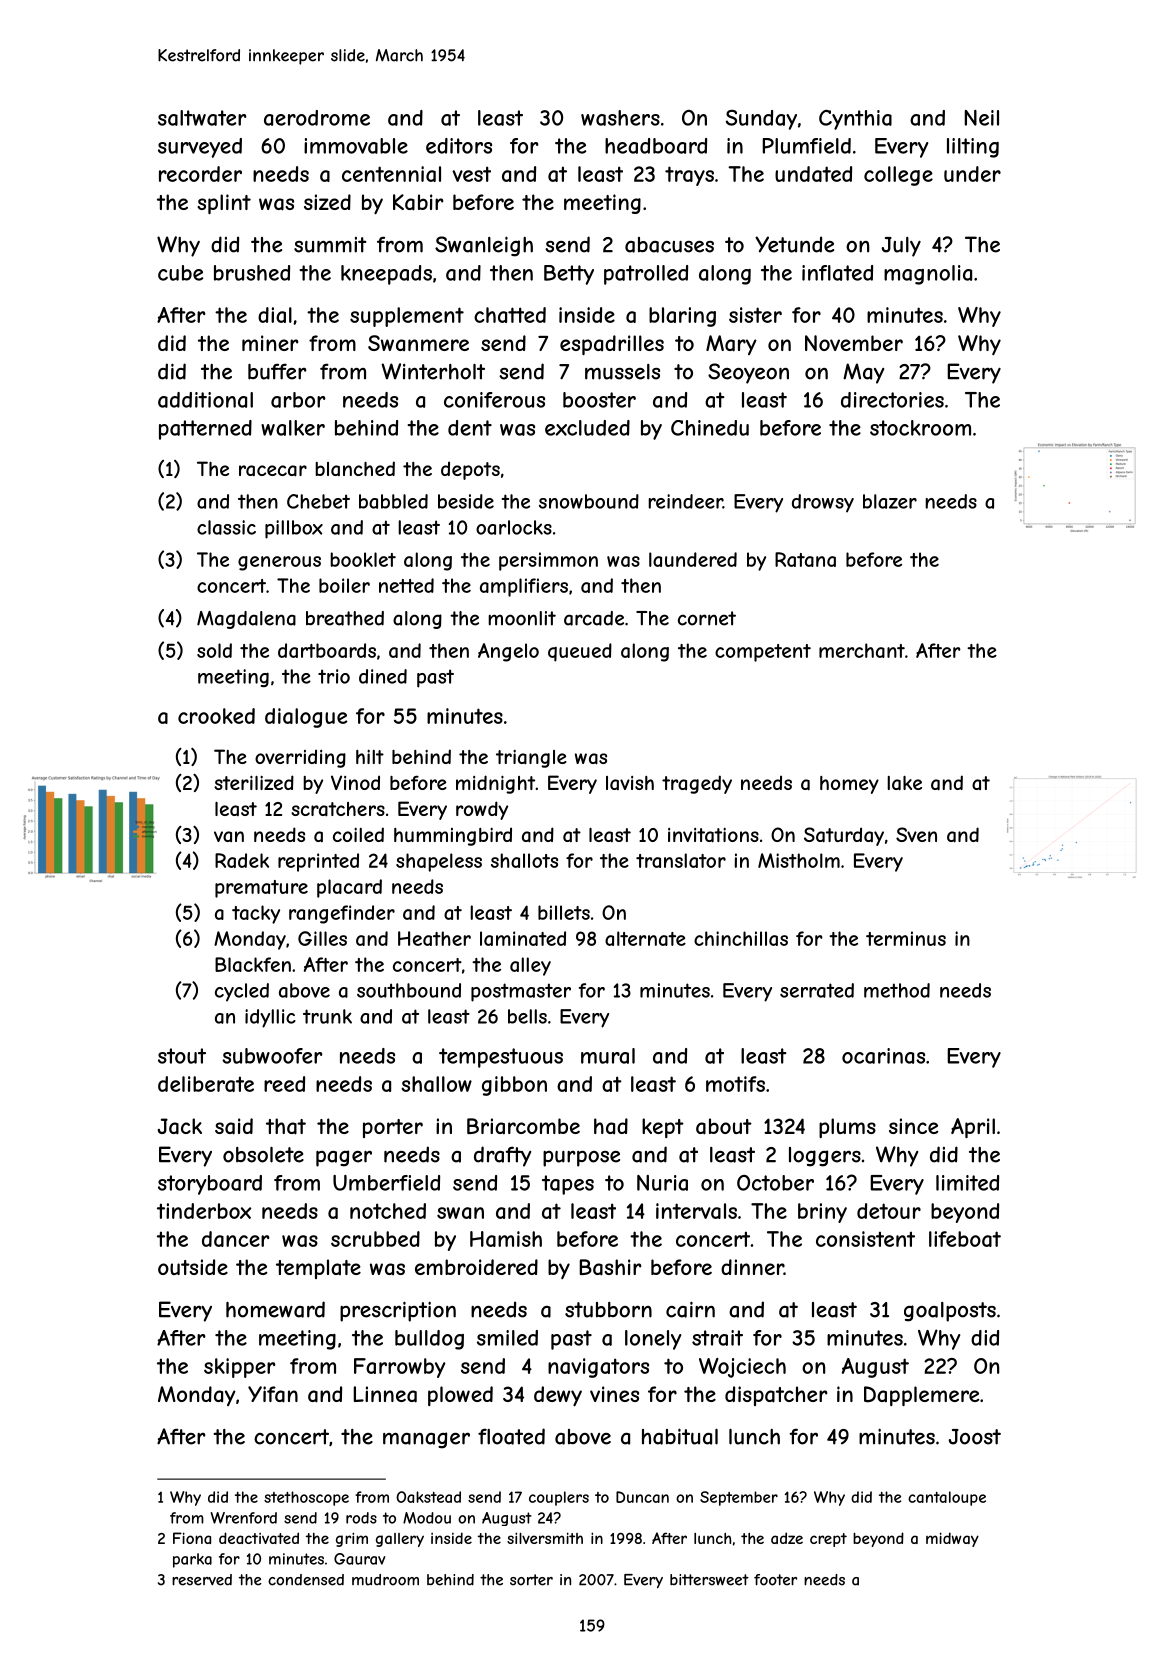 This image has width=1158, height=1678. What do you see at coordinates (689, 176) in the image?
I see `trays` at bounding box center [689, 176].
